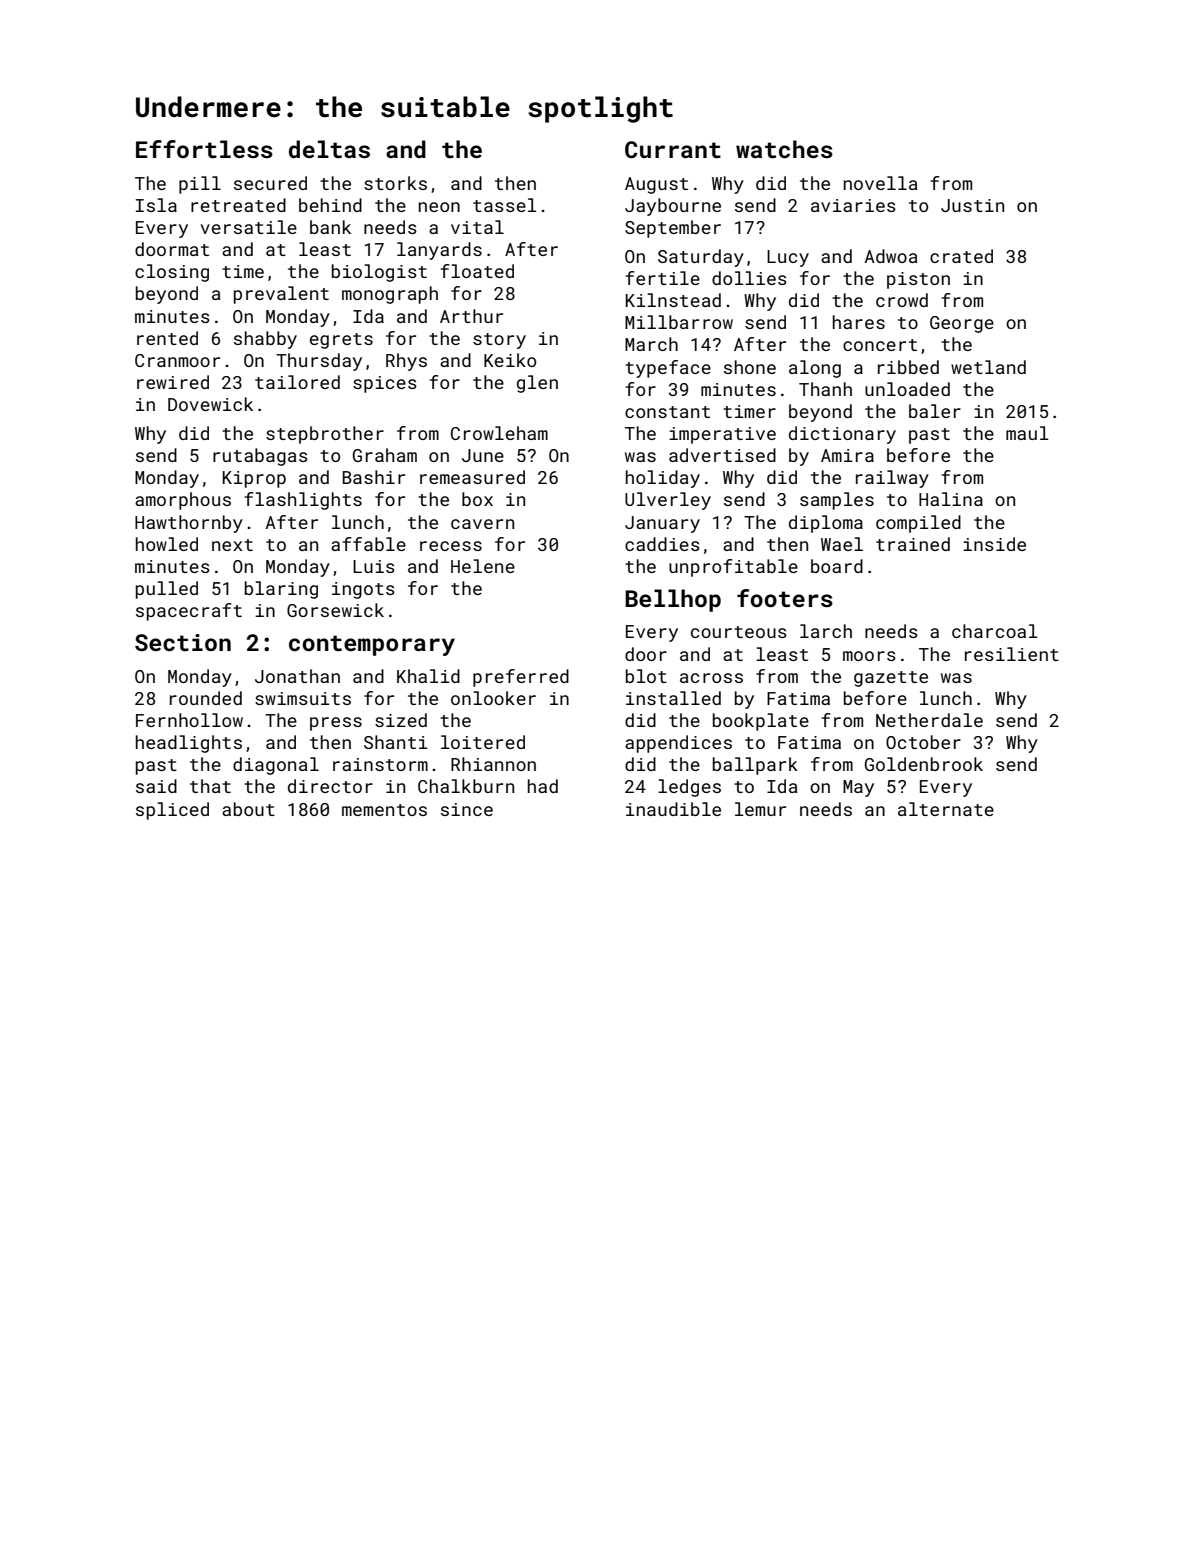 Image resolution: width=1201 pixels, height=1555 pixels. What do you see at coordinates (384, 810) in the screenshot?
I see `mementos` at bounding box center [384, 810].
